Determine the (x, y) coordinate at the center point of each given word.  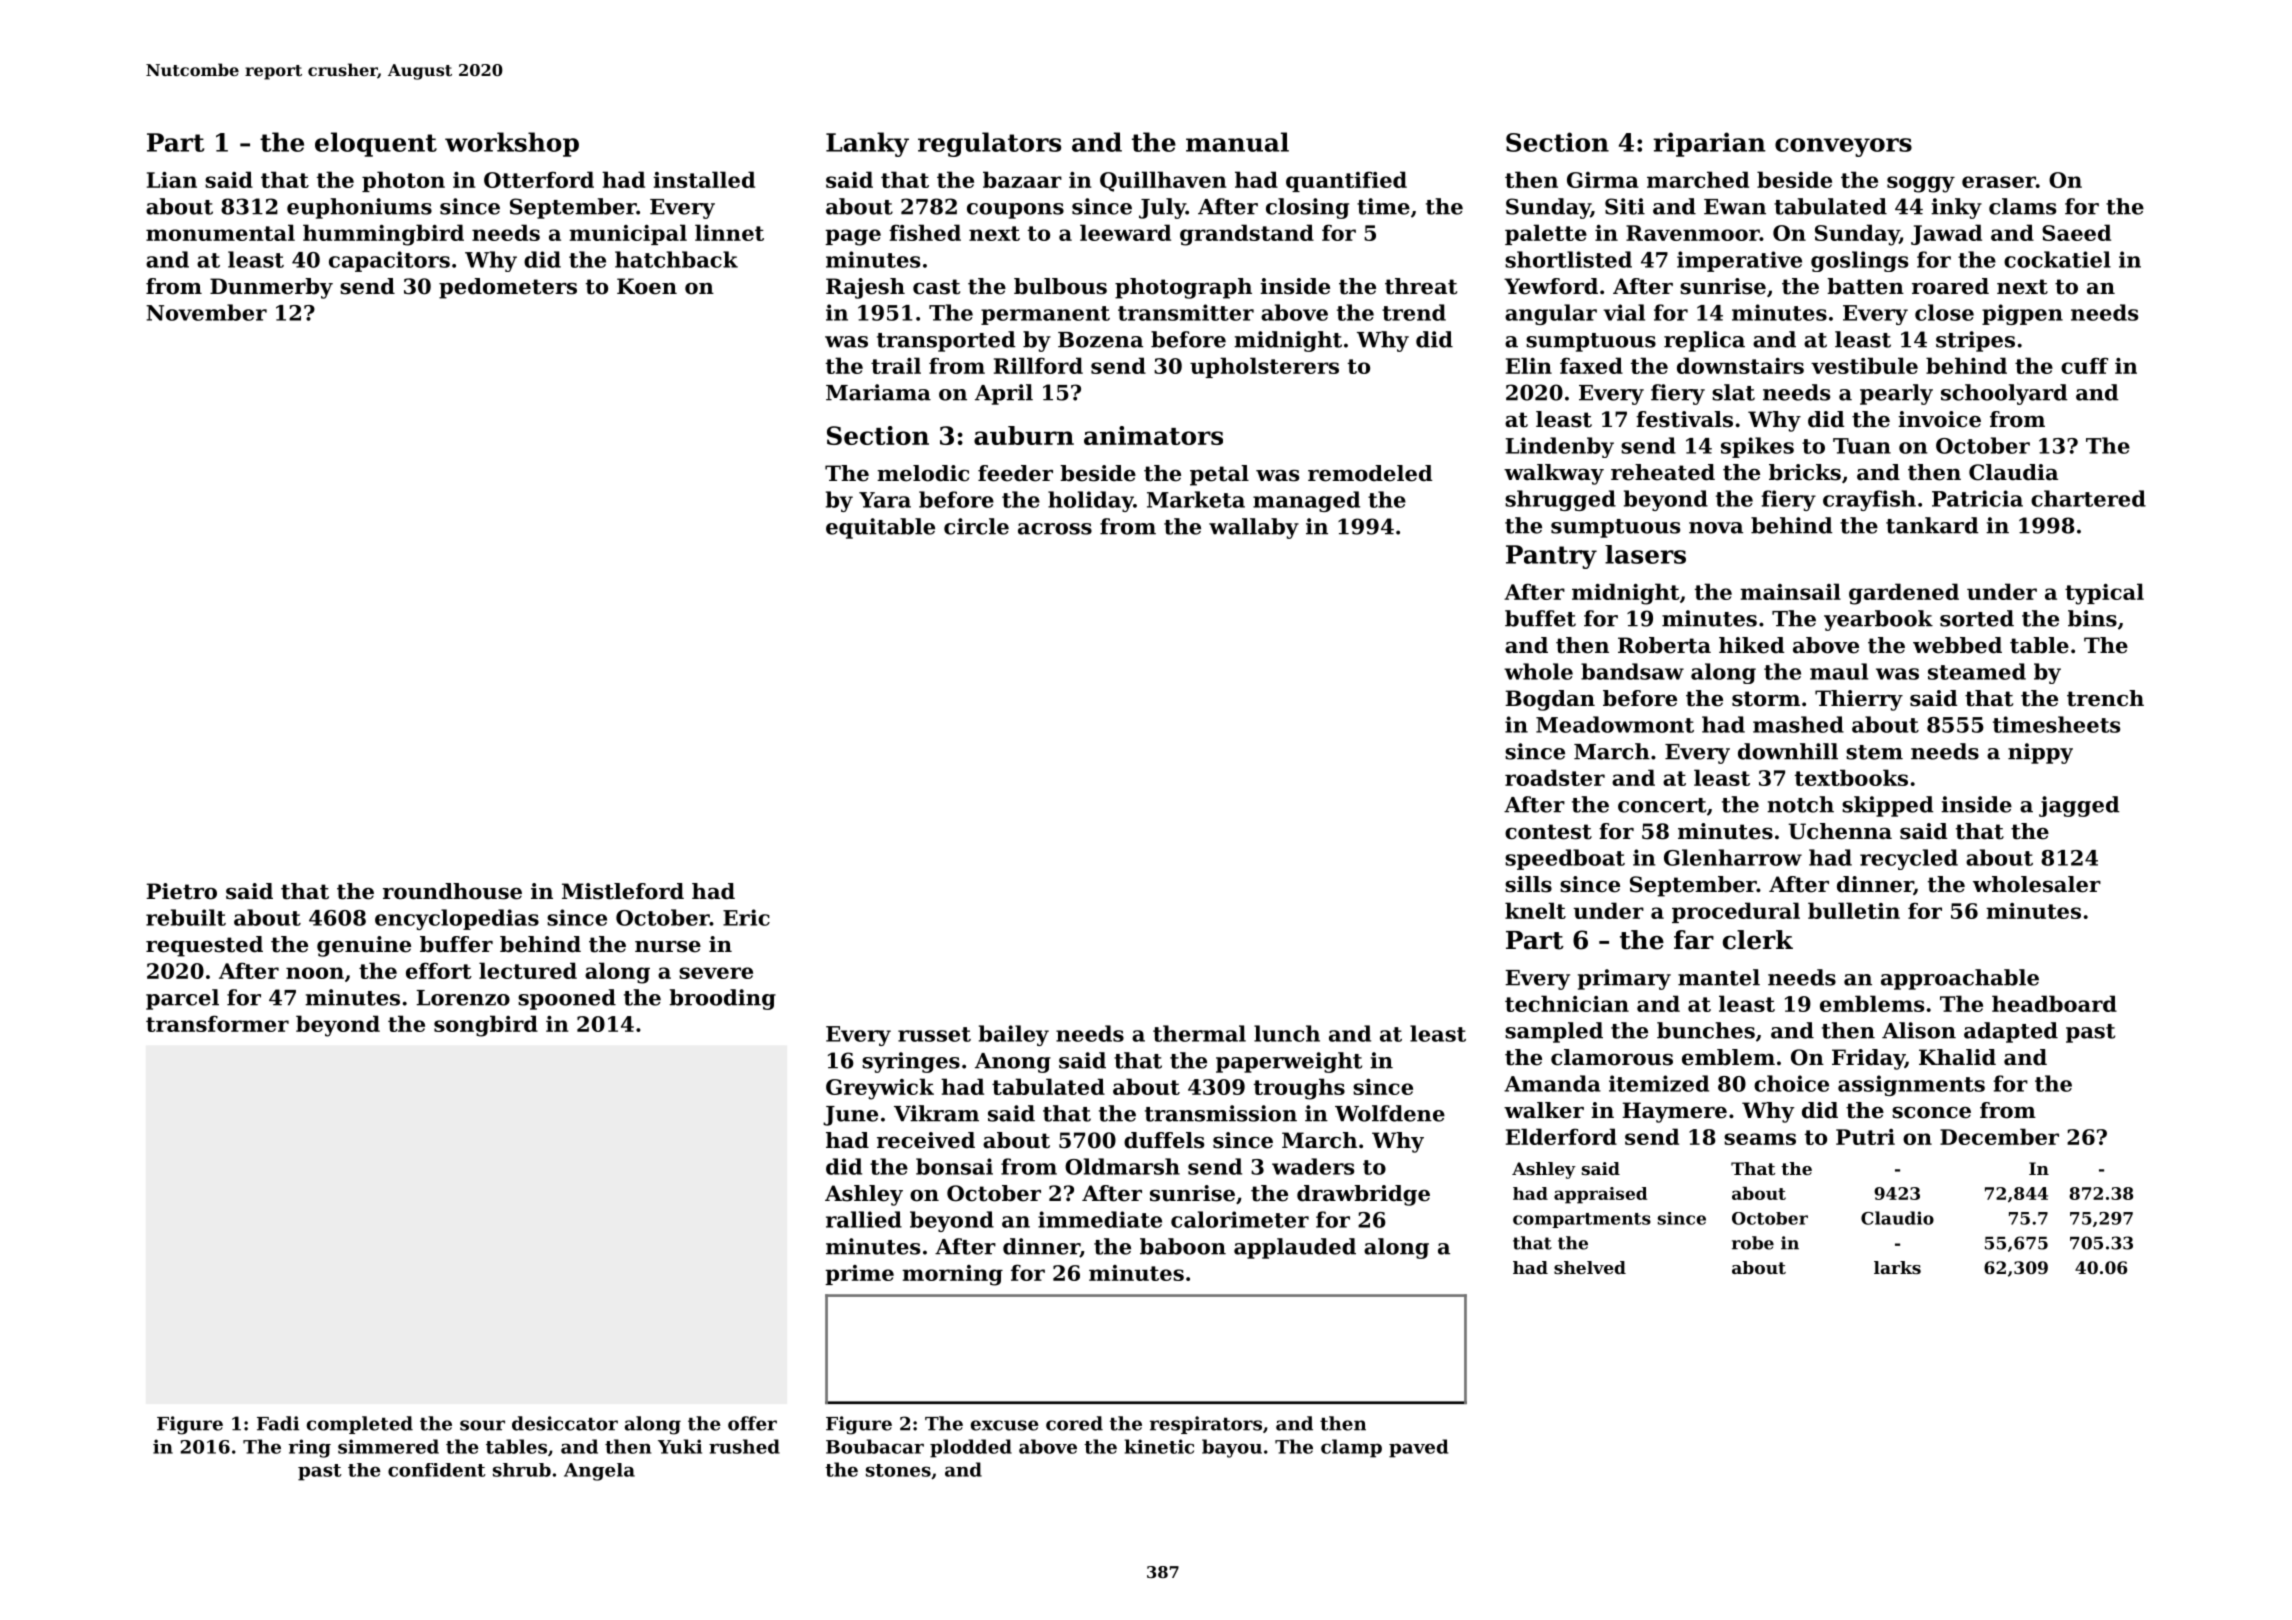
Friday (1868, 1059)
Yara (885, 500)
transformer (217, 1023)
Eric (746, 917)
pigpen (2022, 314)
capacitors (389, 261)
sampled (1554, 1032)
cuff (2084, 365)
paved (1418, 1448)
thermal (1199, 1033)
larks (1897, 1267)
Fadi (278, 1423)
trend (1414, 312)
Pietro (181, 891)
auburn (1024, 435)
